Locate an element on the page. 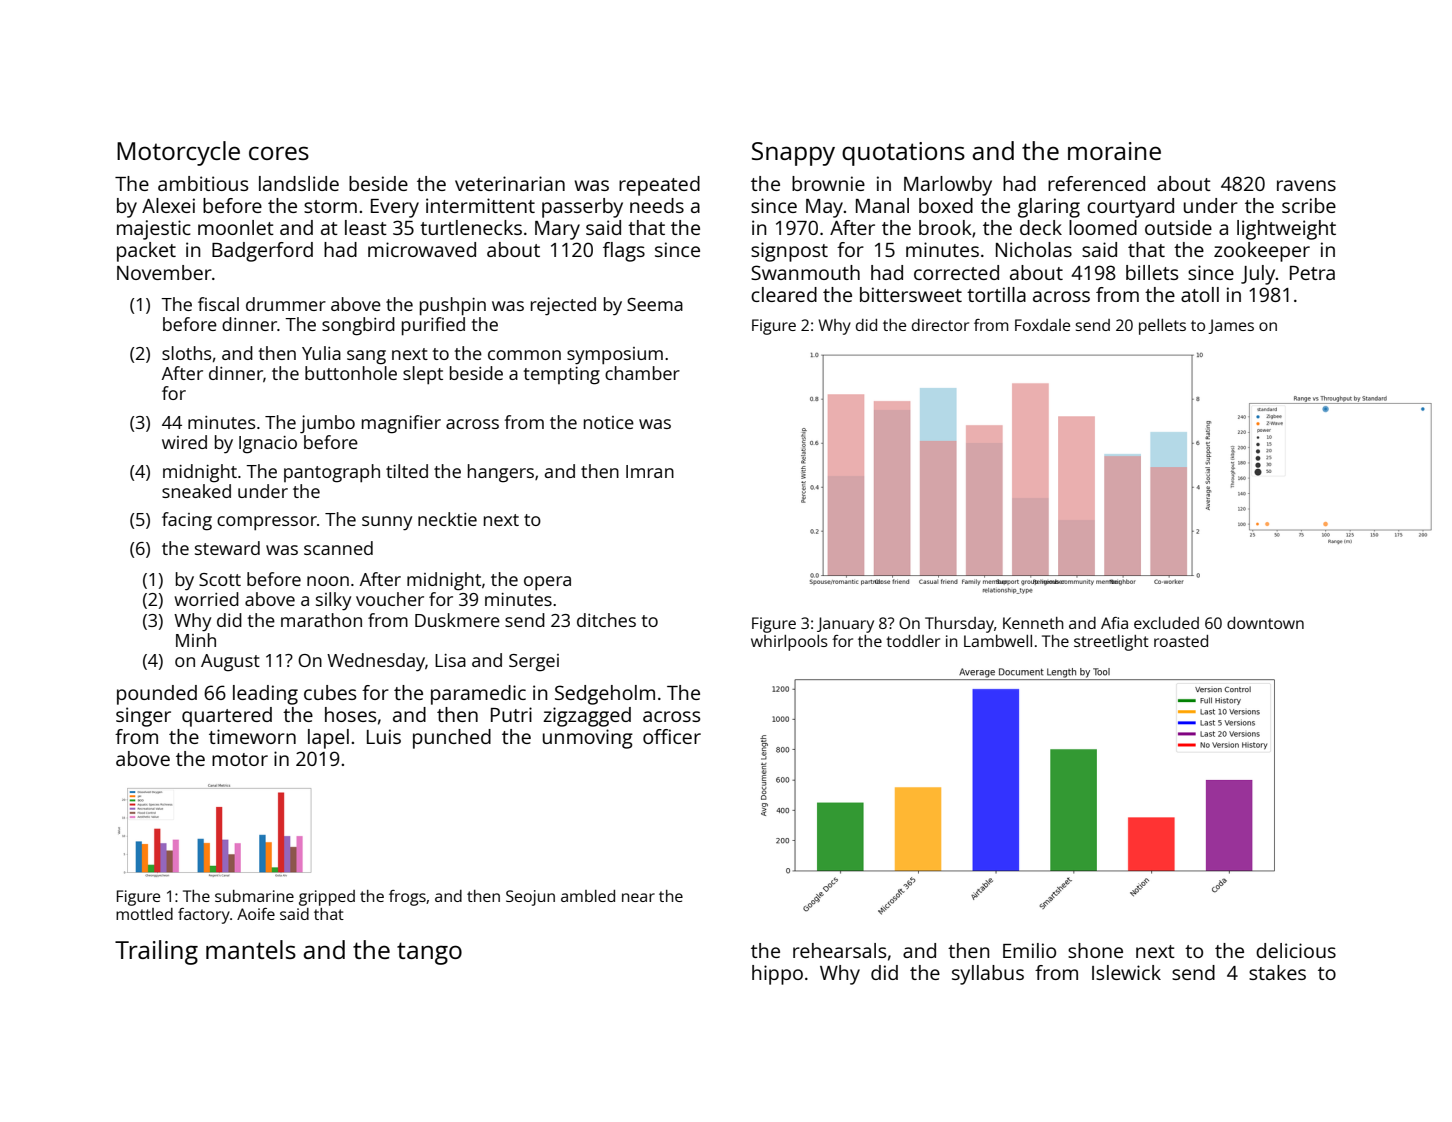  roasted is located at coordinates (1181, 641).
